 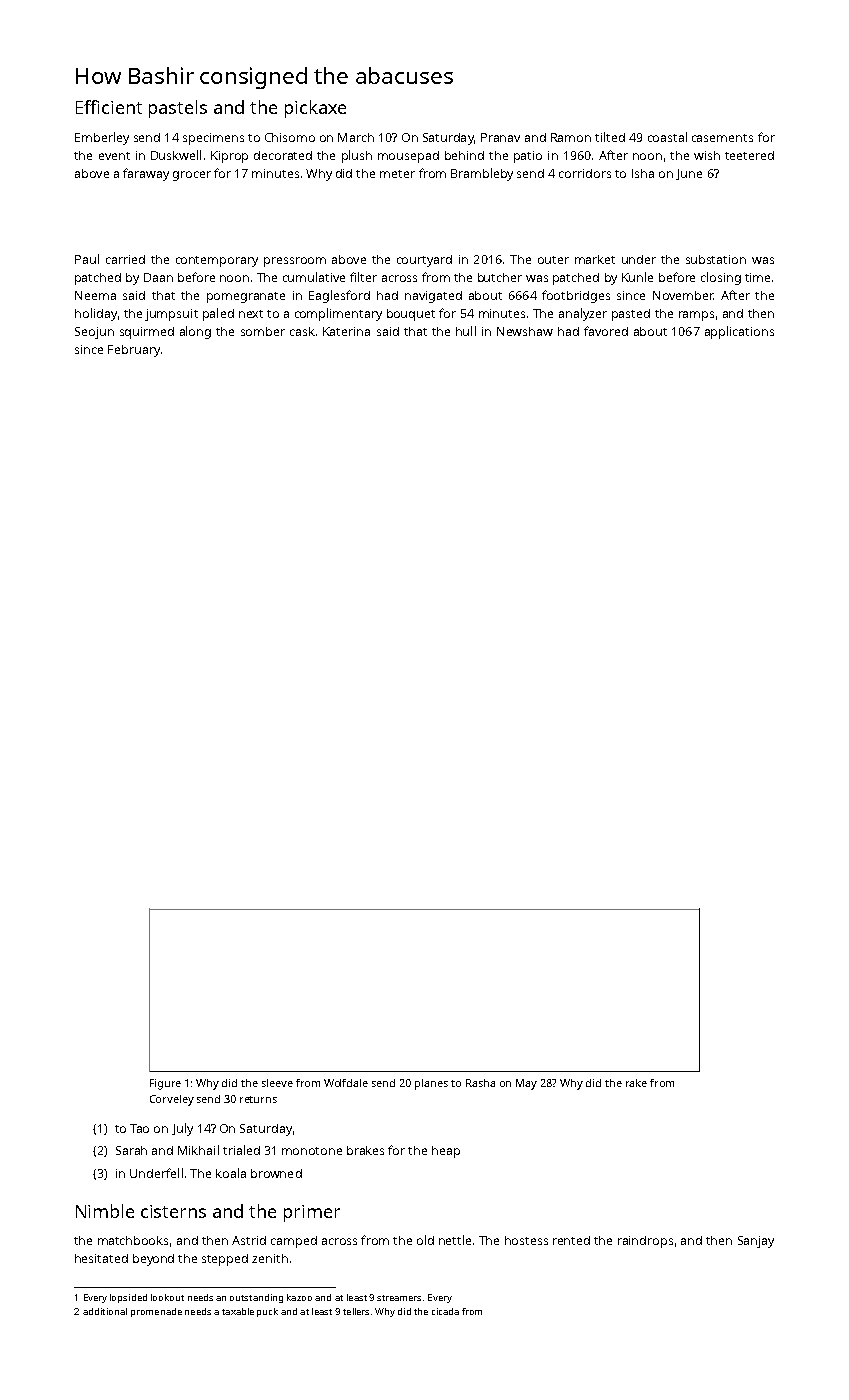 What do you see at coordinates (94, 333) in the screenshot?
I see `Seojun` at bounding box center [94, 333].
